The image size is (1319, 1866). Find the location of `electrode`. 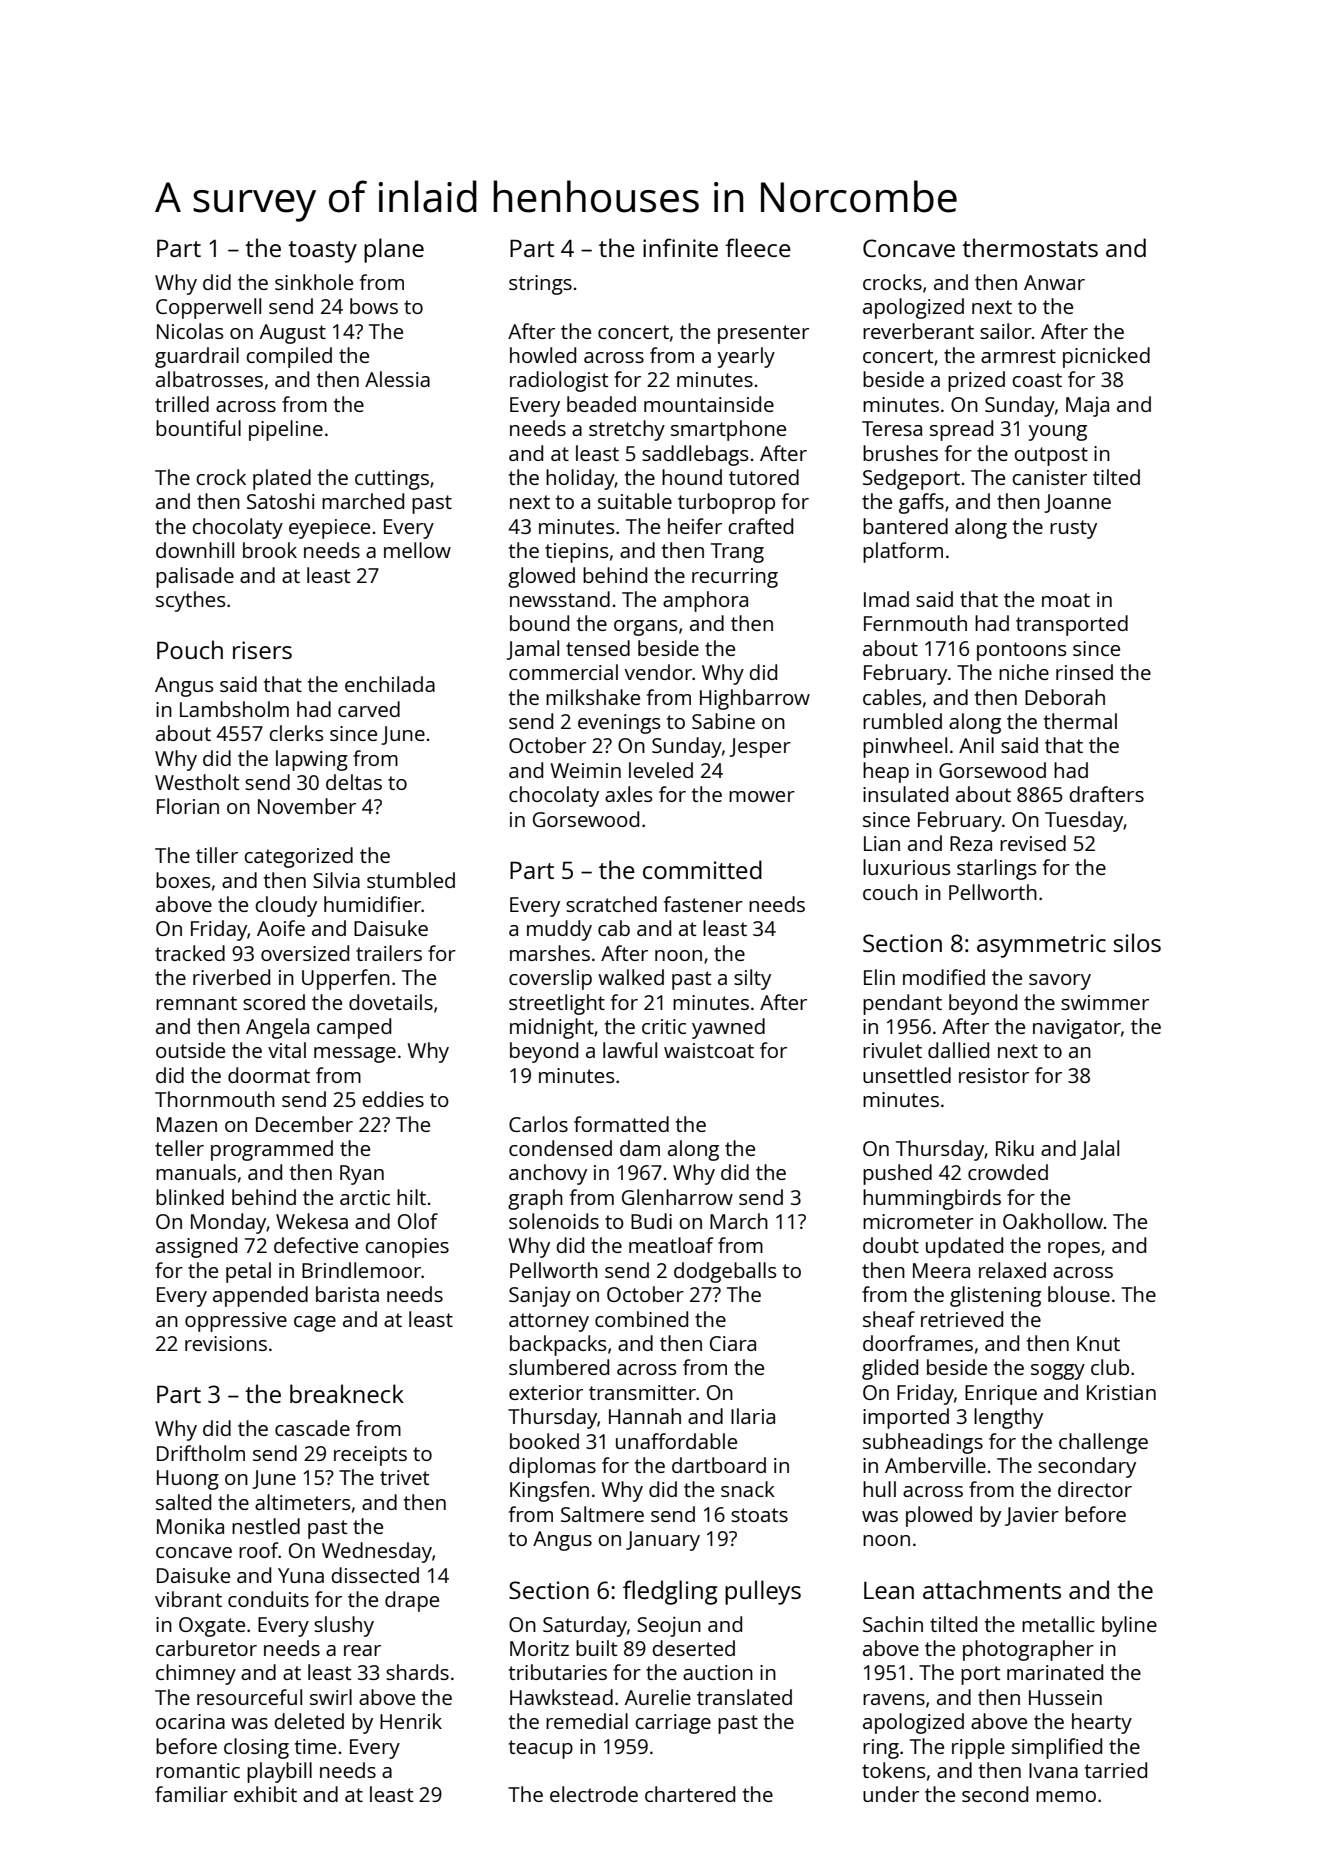

electrode is located at coordinates (594, 1794).
